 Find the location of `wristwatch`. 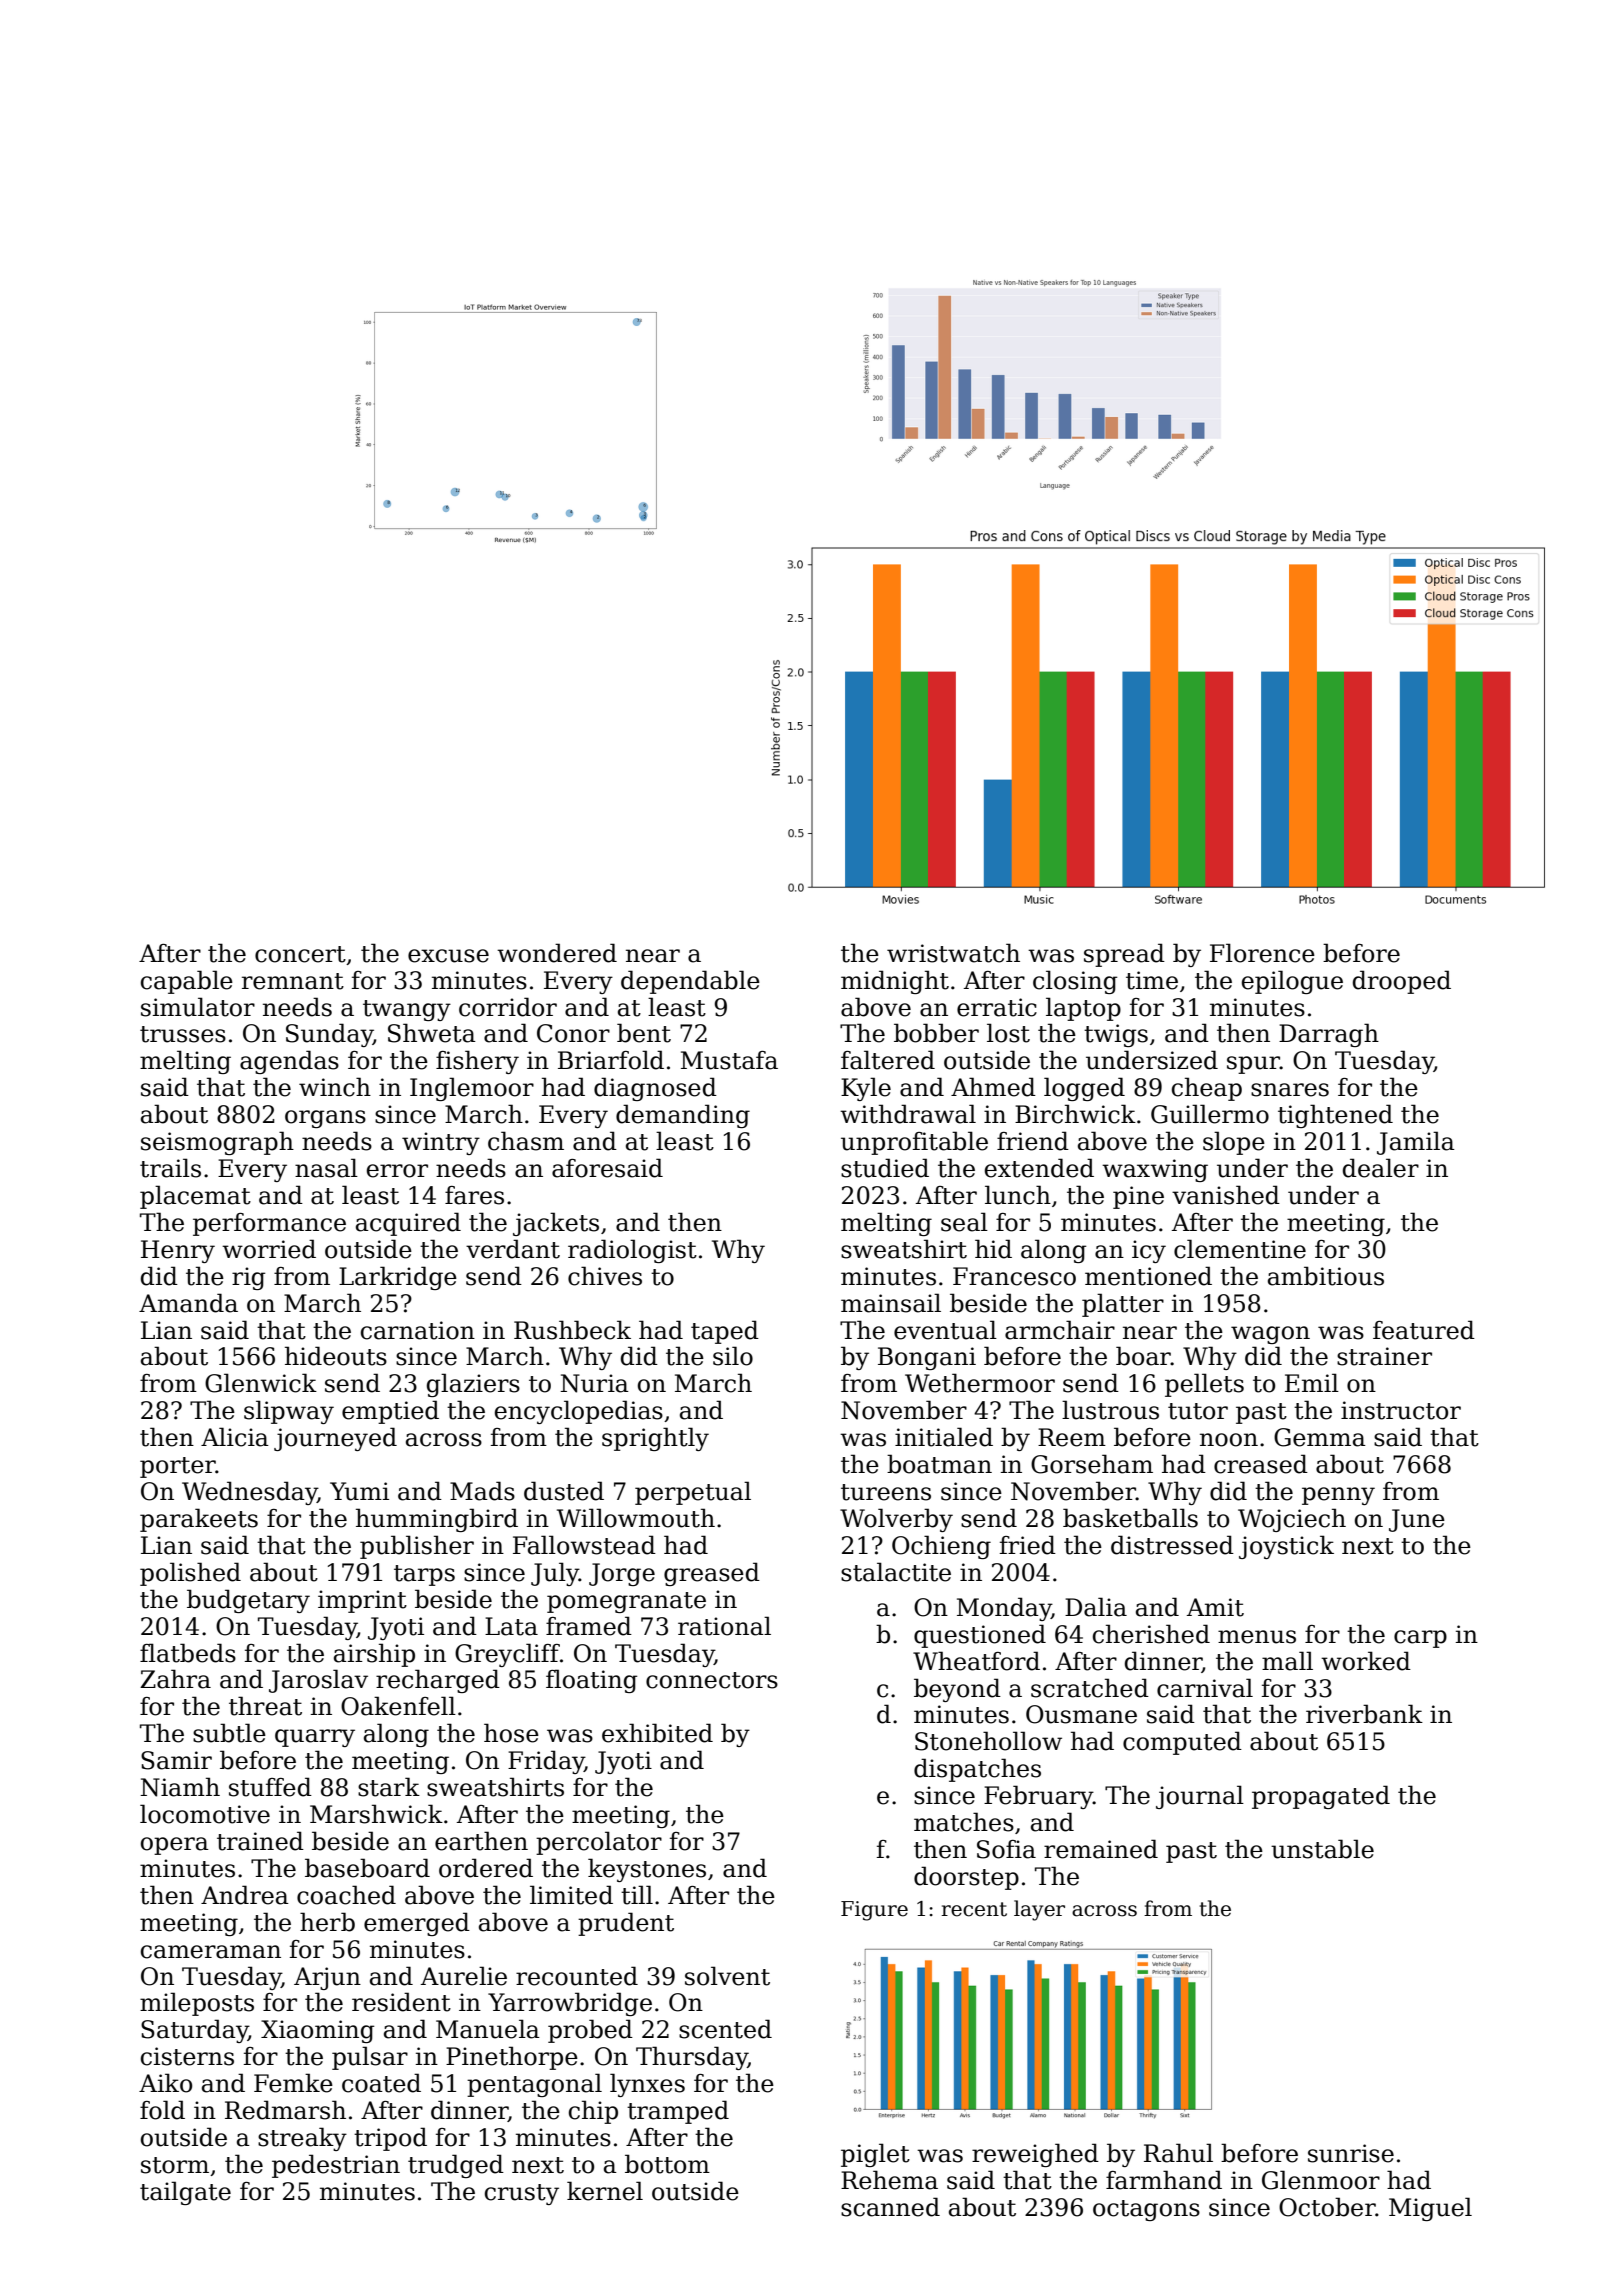

wristwatch is located at coordinates (953, 953).
